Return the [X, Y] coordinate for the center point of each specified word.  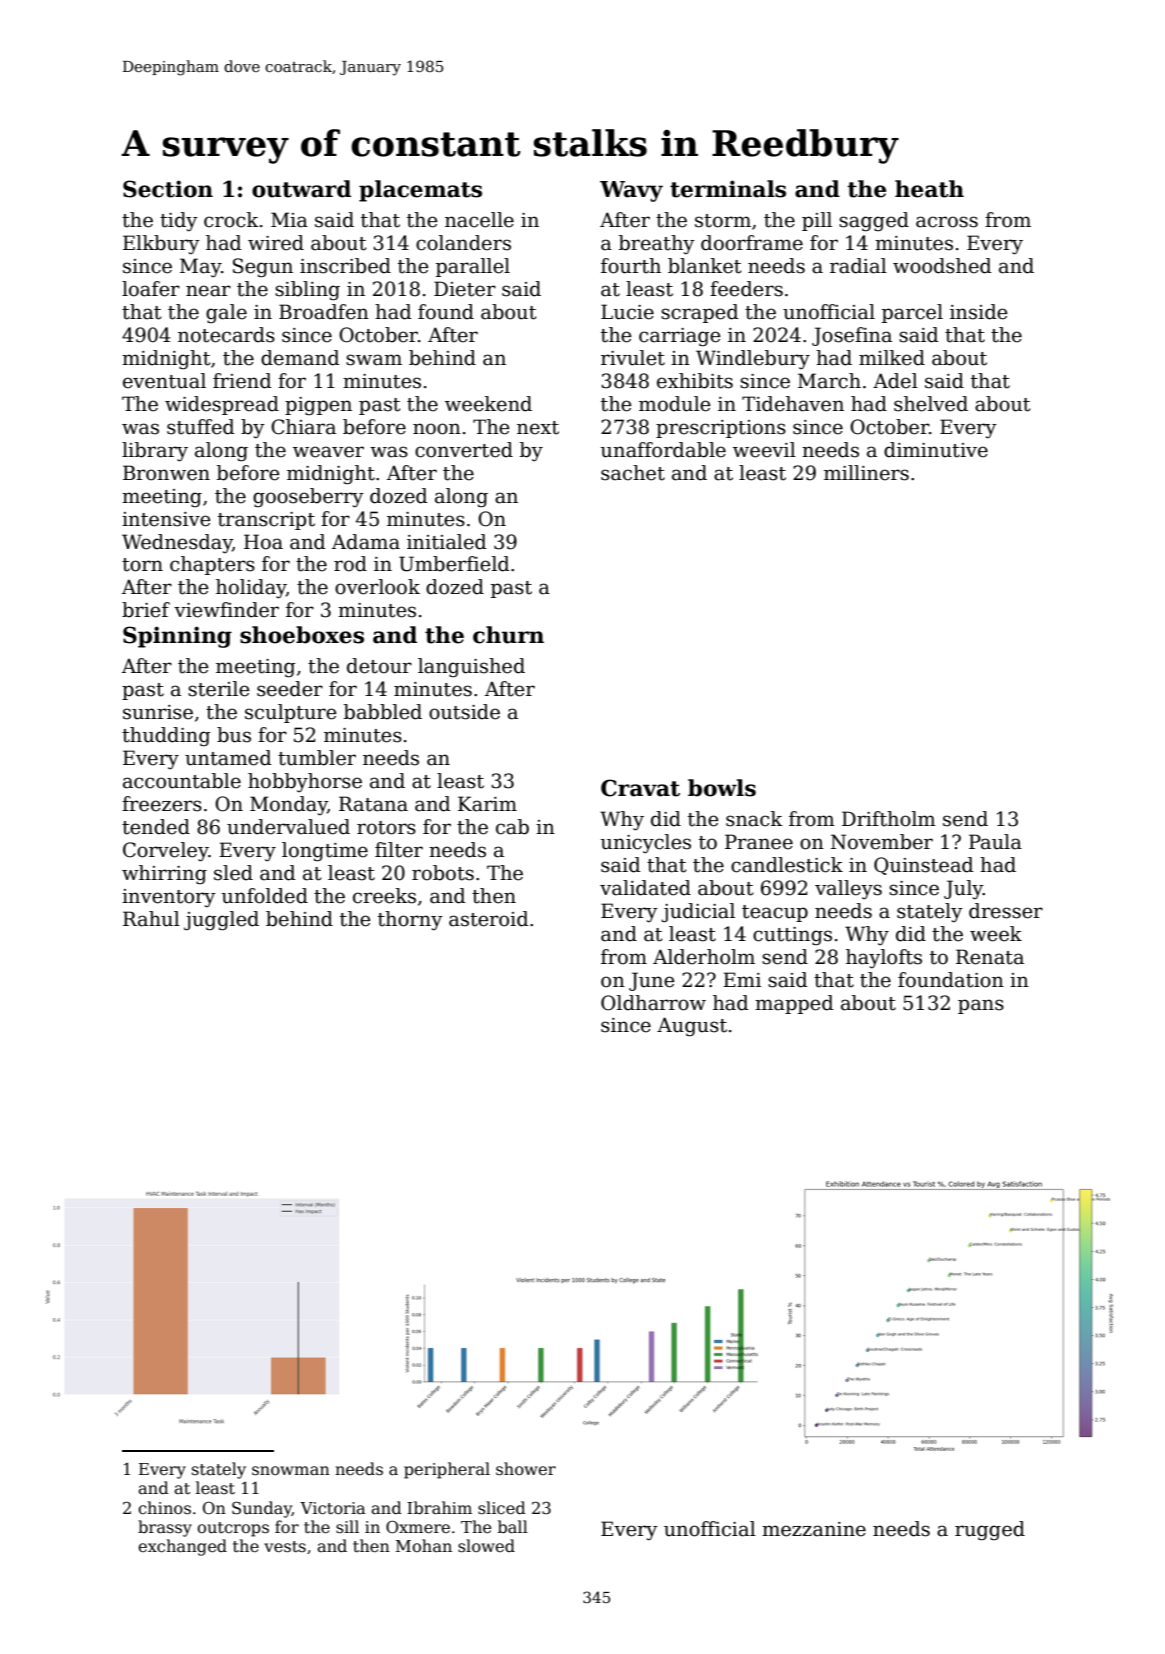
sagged [874, 222]
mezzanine [814, 1529]
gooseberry [308, 498]
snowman [291, 1471]
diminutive [936, 450]
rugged [990, 1531]
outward [301, 189]
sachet [633, 473]
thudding [166, 736]
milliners [866, 473]
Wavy [631, 191]
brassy [165, 1528]
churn [508, 635]
